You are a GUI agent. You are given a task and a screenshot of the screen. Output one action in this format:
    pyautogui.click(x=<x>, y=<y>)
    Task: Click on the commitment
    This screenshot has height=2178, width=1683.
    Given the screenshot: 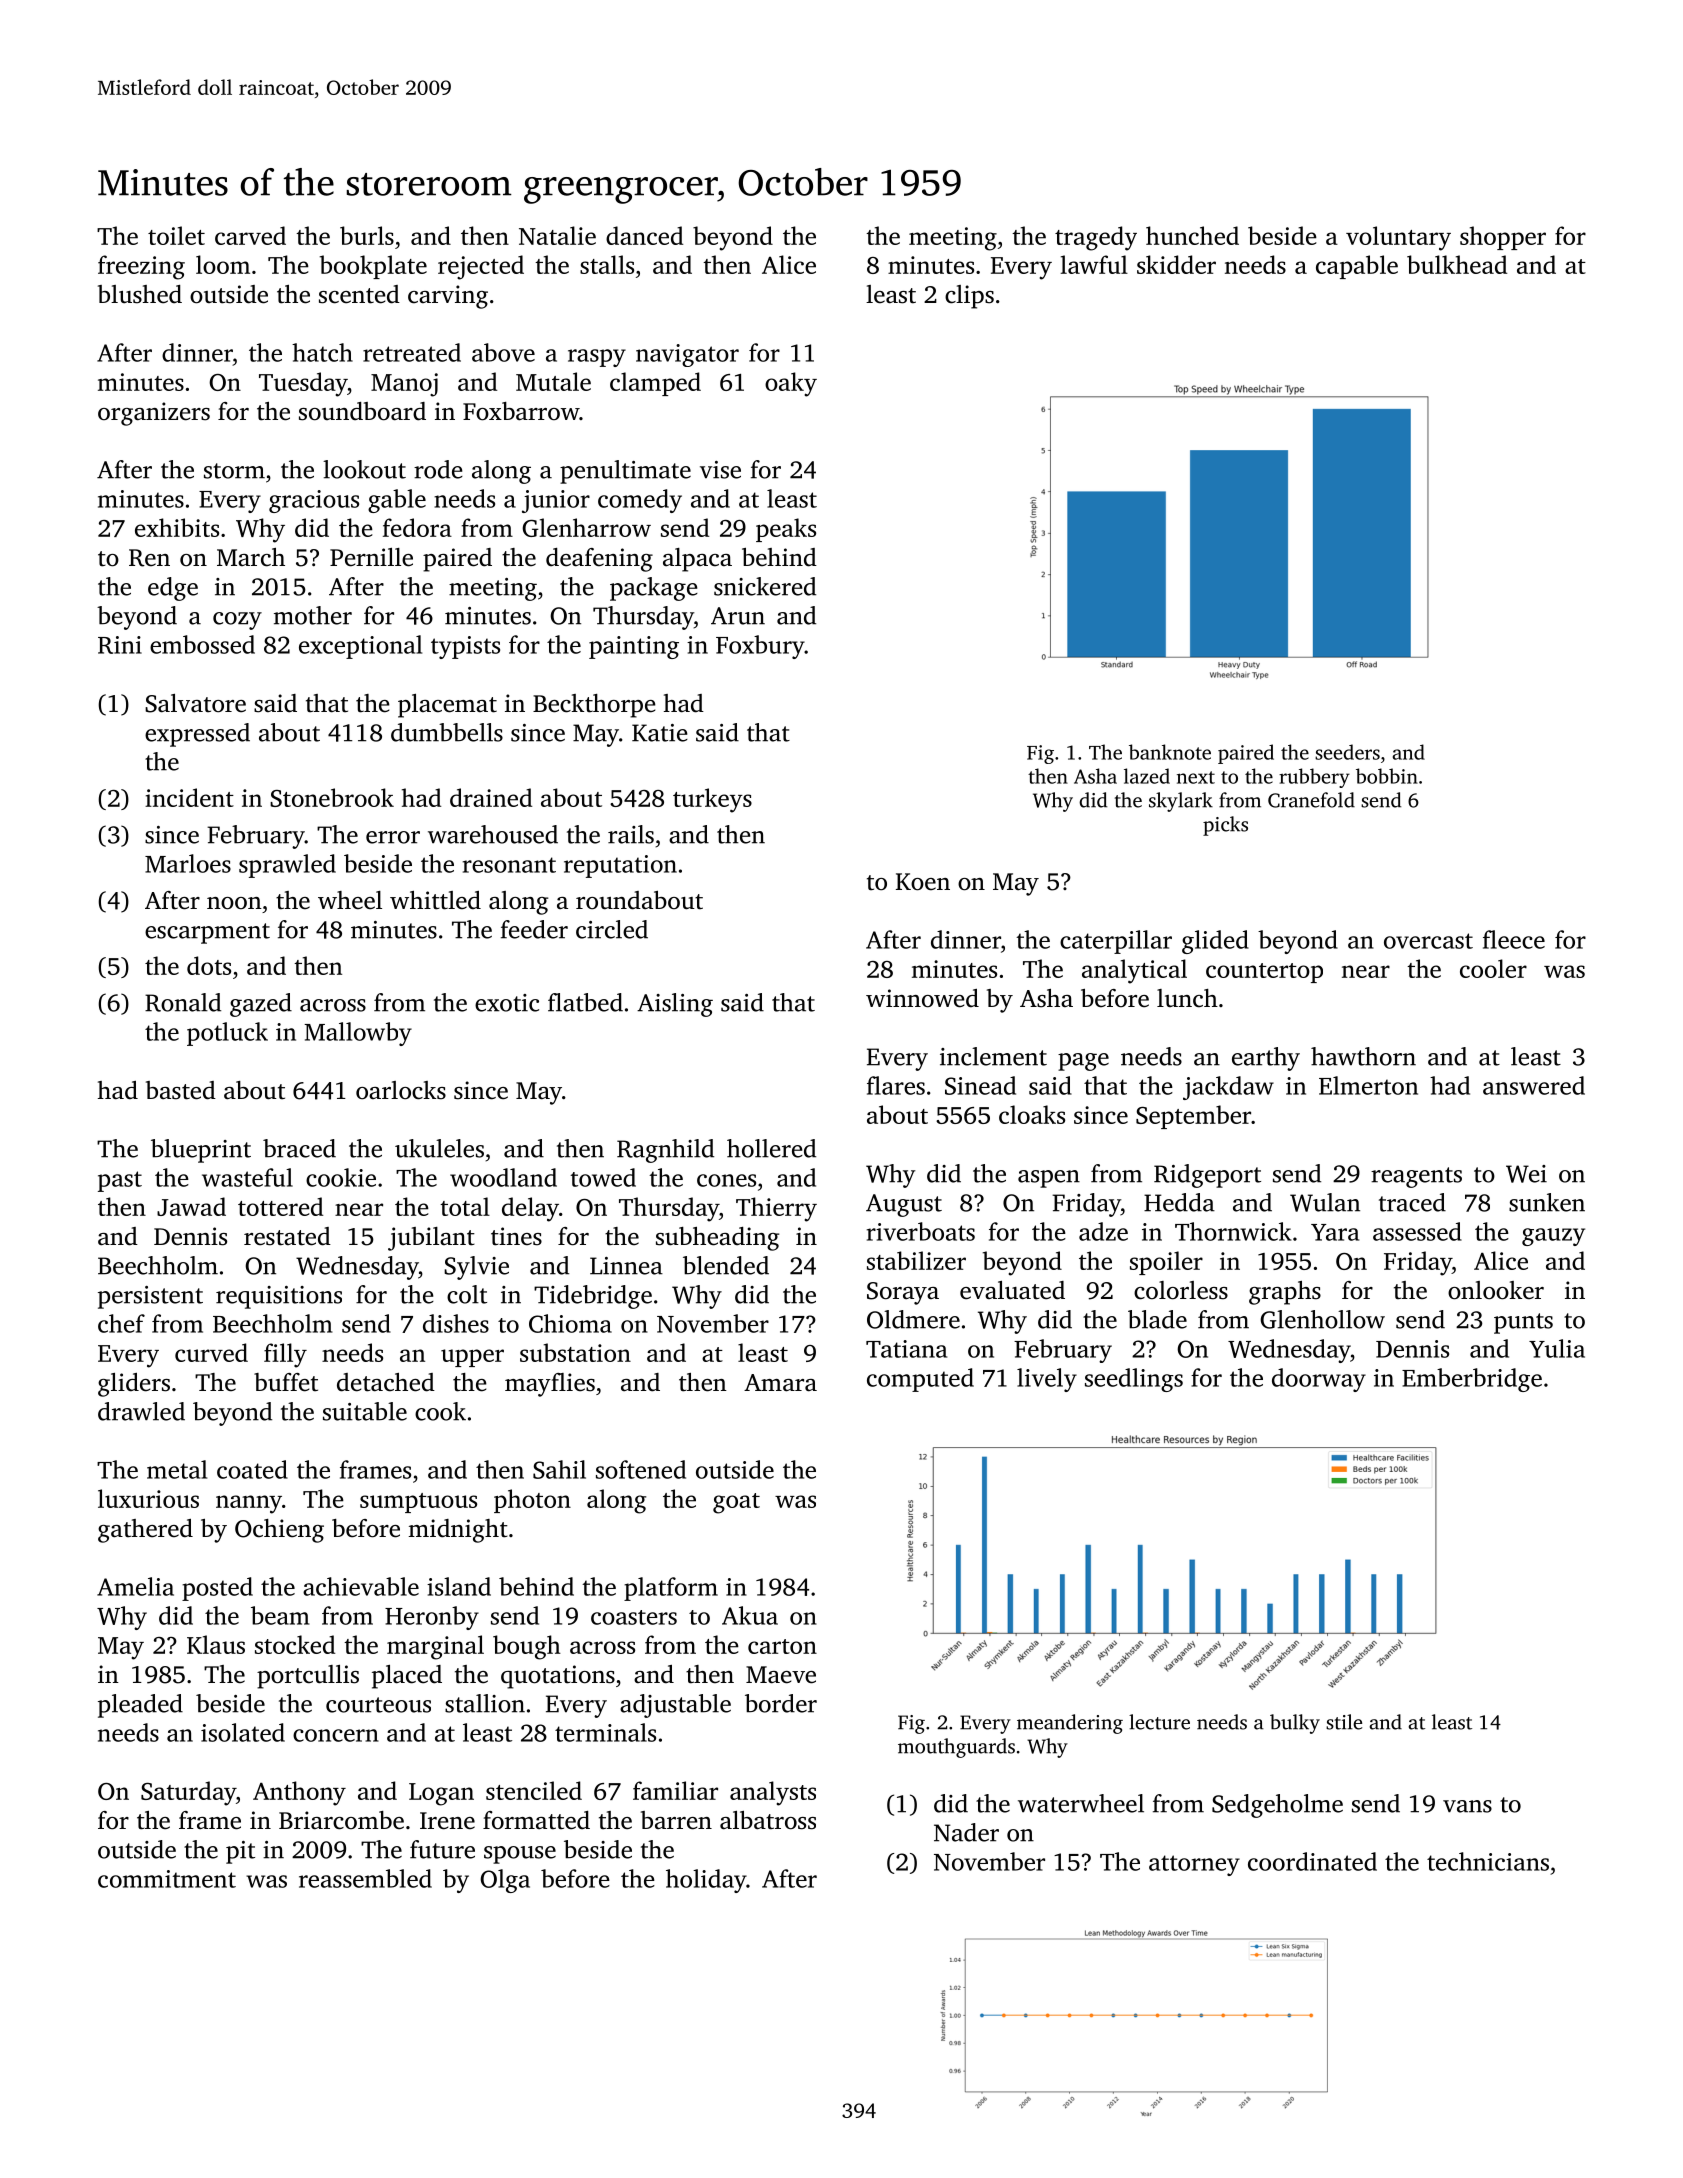 What is the action you would take?
    pyautogui.click(x=167, y=1879)
